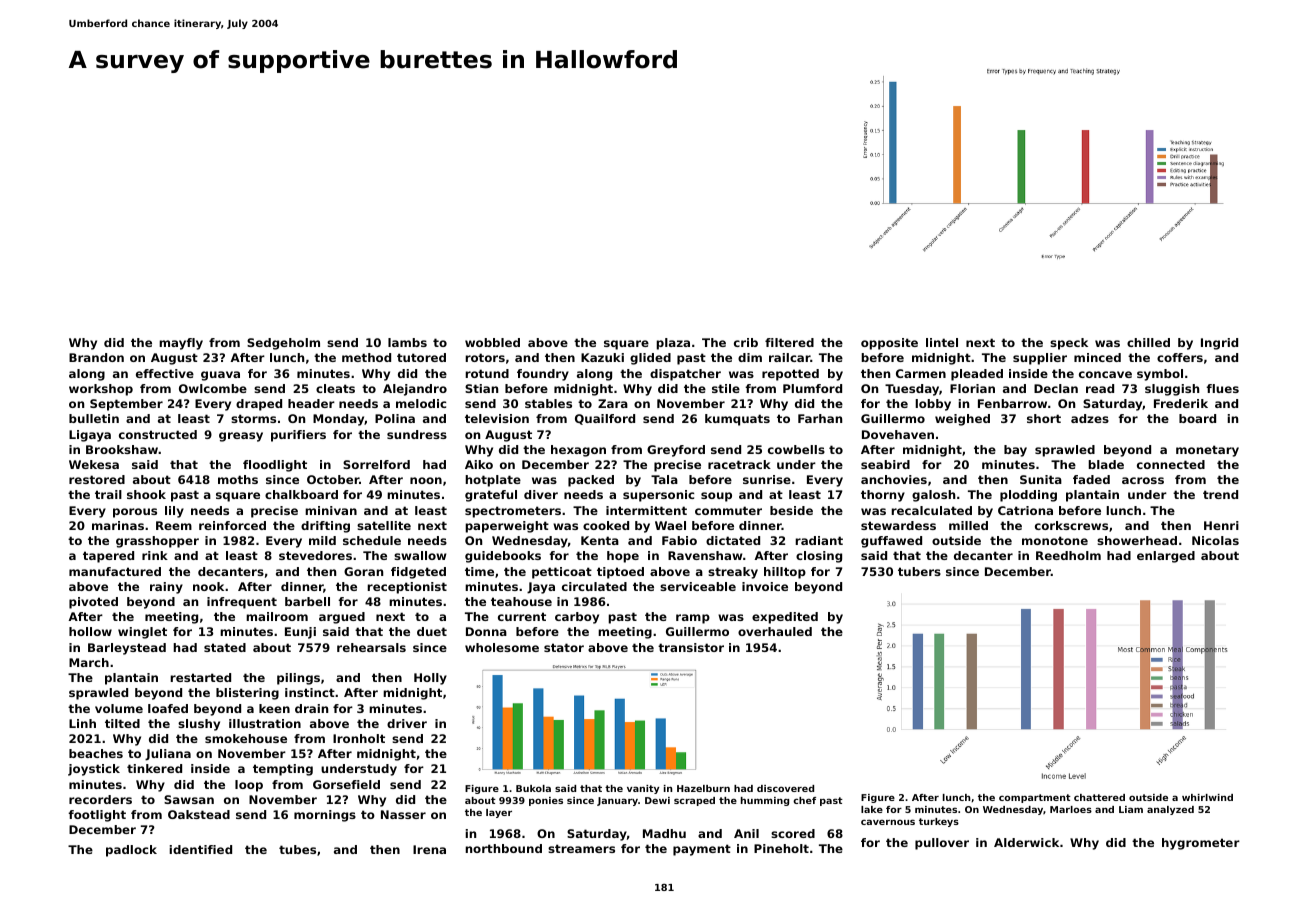 The width and height of the screenshot is (1308, 924). What do you see at coordinates (1056, 388) in the screenshot?
I see `Declan` at bounding box center [1056, 388].
